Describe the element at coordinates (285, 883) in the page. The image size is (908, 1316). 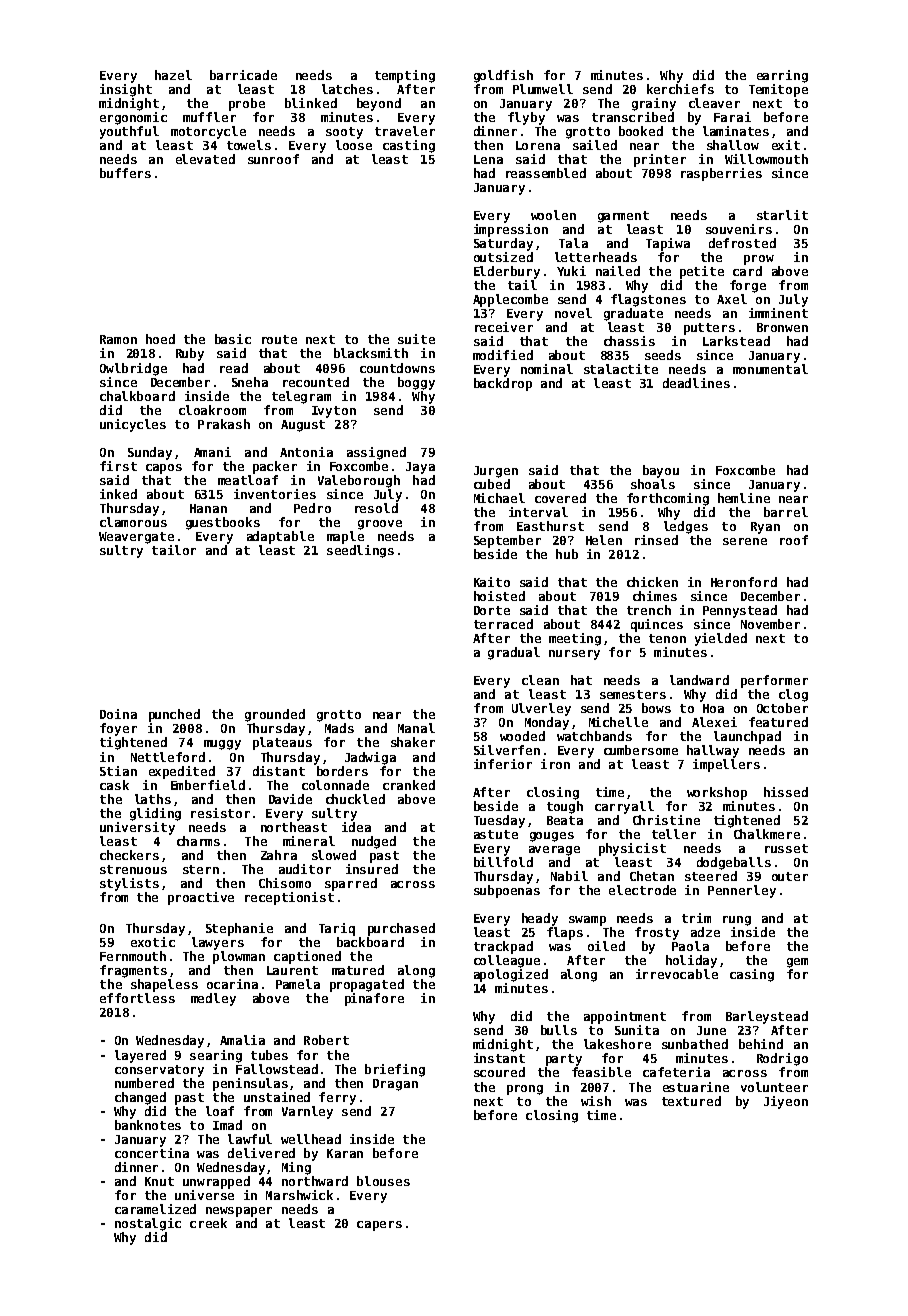
I see `Chisomo` at that location.
